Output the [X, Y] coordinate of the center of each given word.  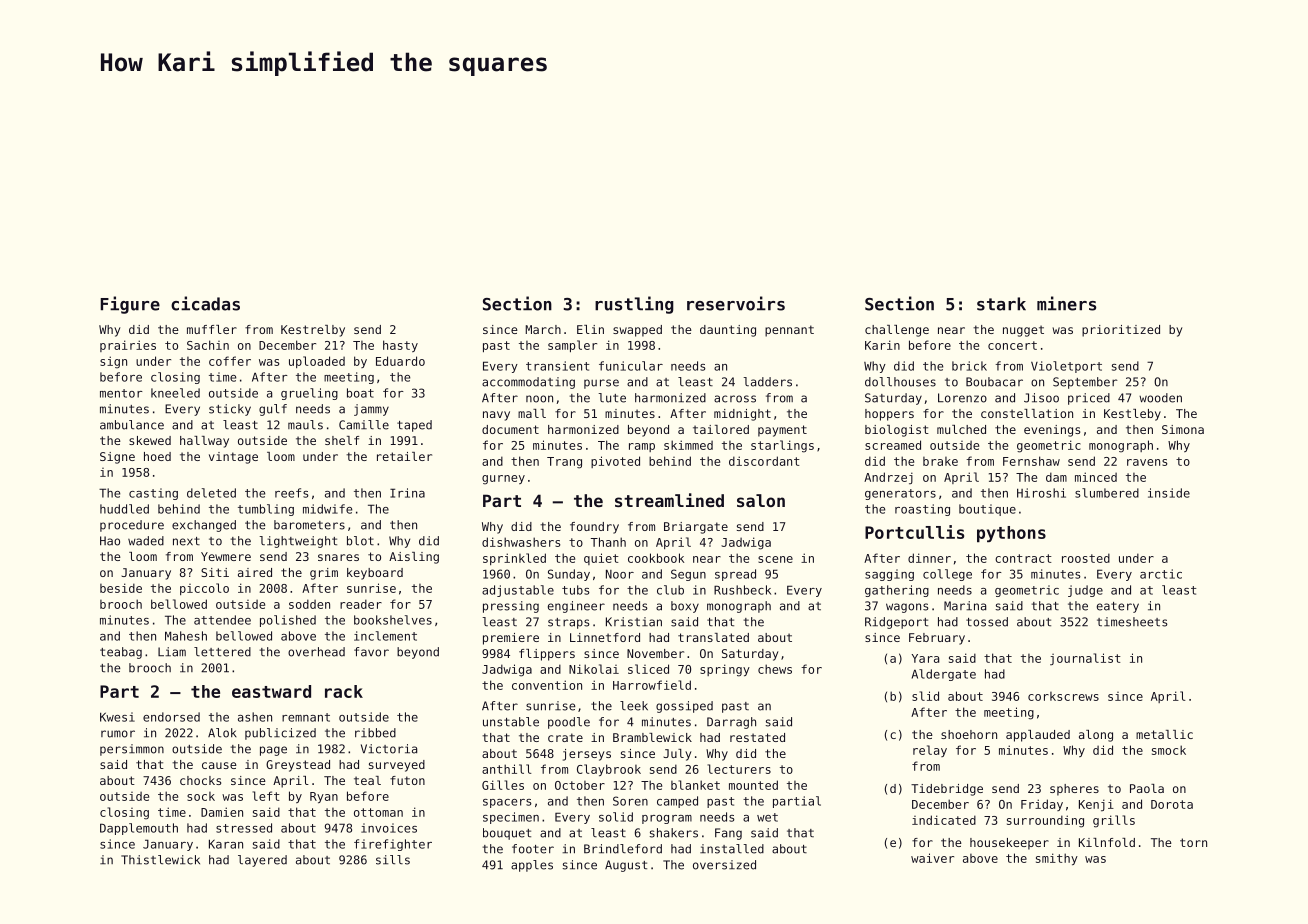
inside [1169, 493]
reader [361, 604]
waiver [932, 858]
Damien [222, 812]
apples [532, 866]
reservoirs [736, 303]
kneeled [175, 393]
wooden [1160, 398]
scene [775, 559]
